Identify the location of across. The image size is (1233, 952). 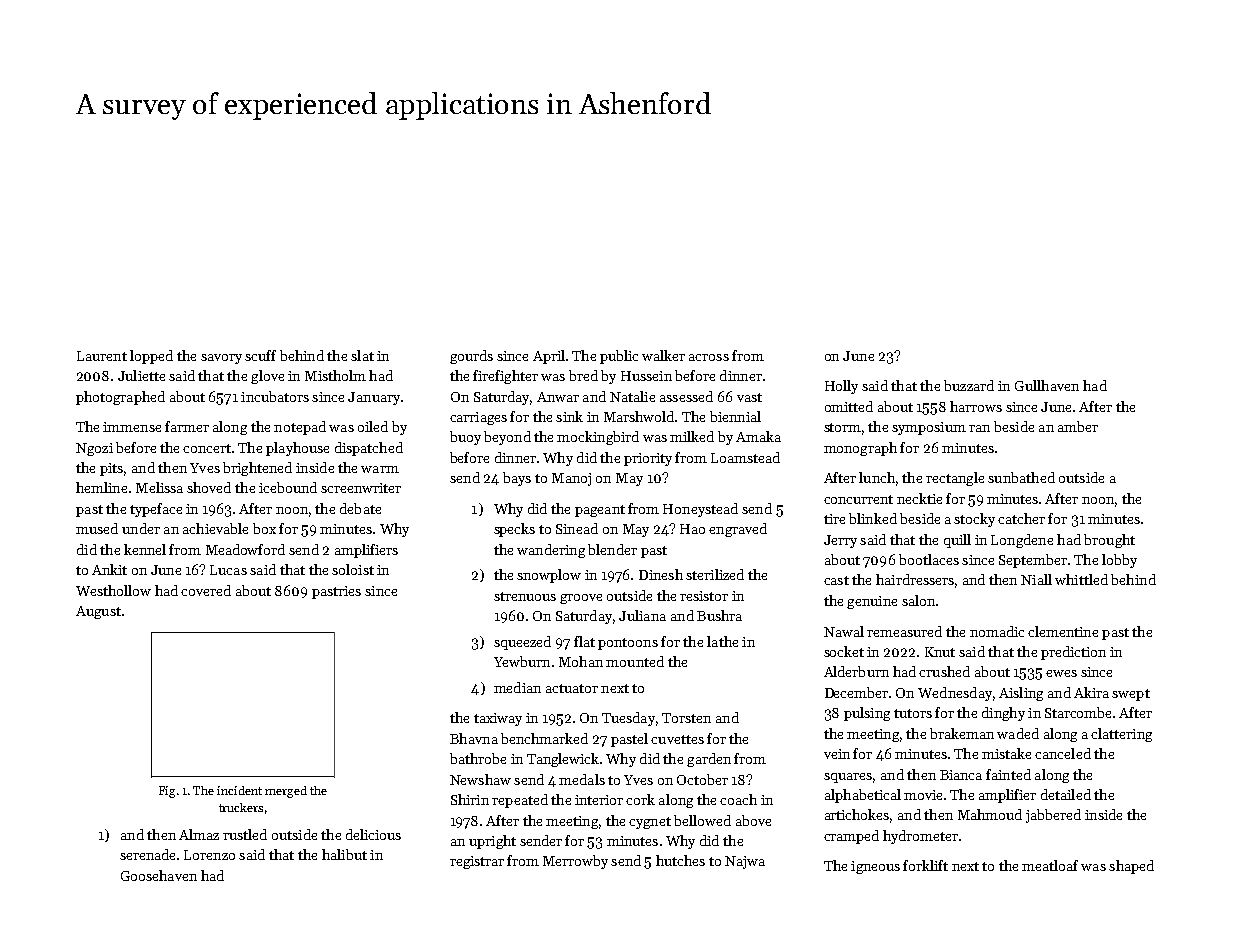
(709, 357).
